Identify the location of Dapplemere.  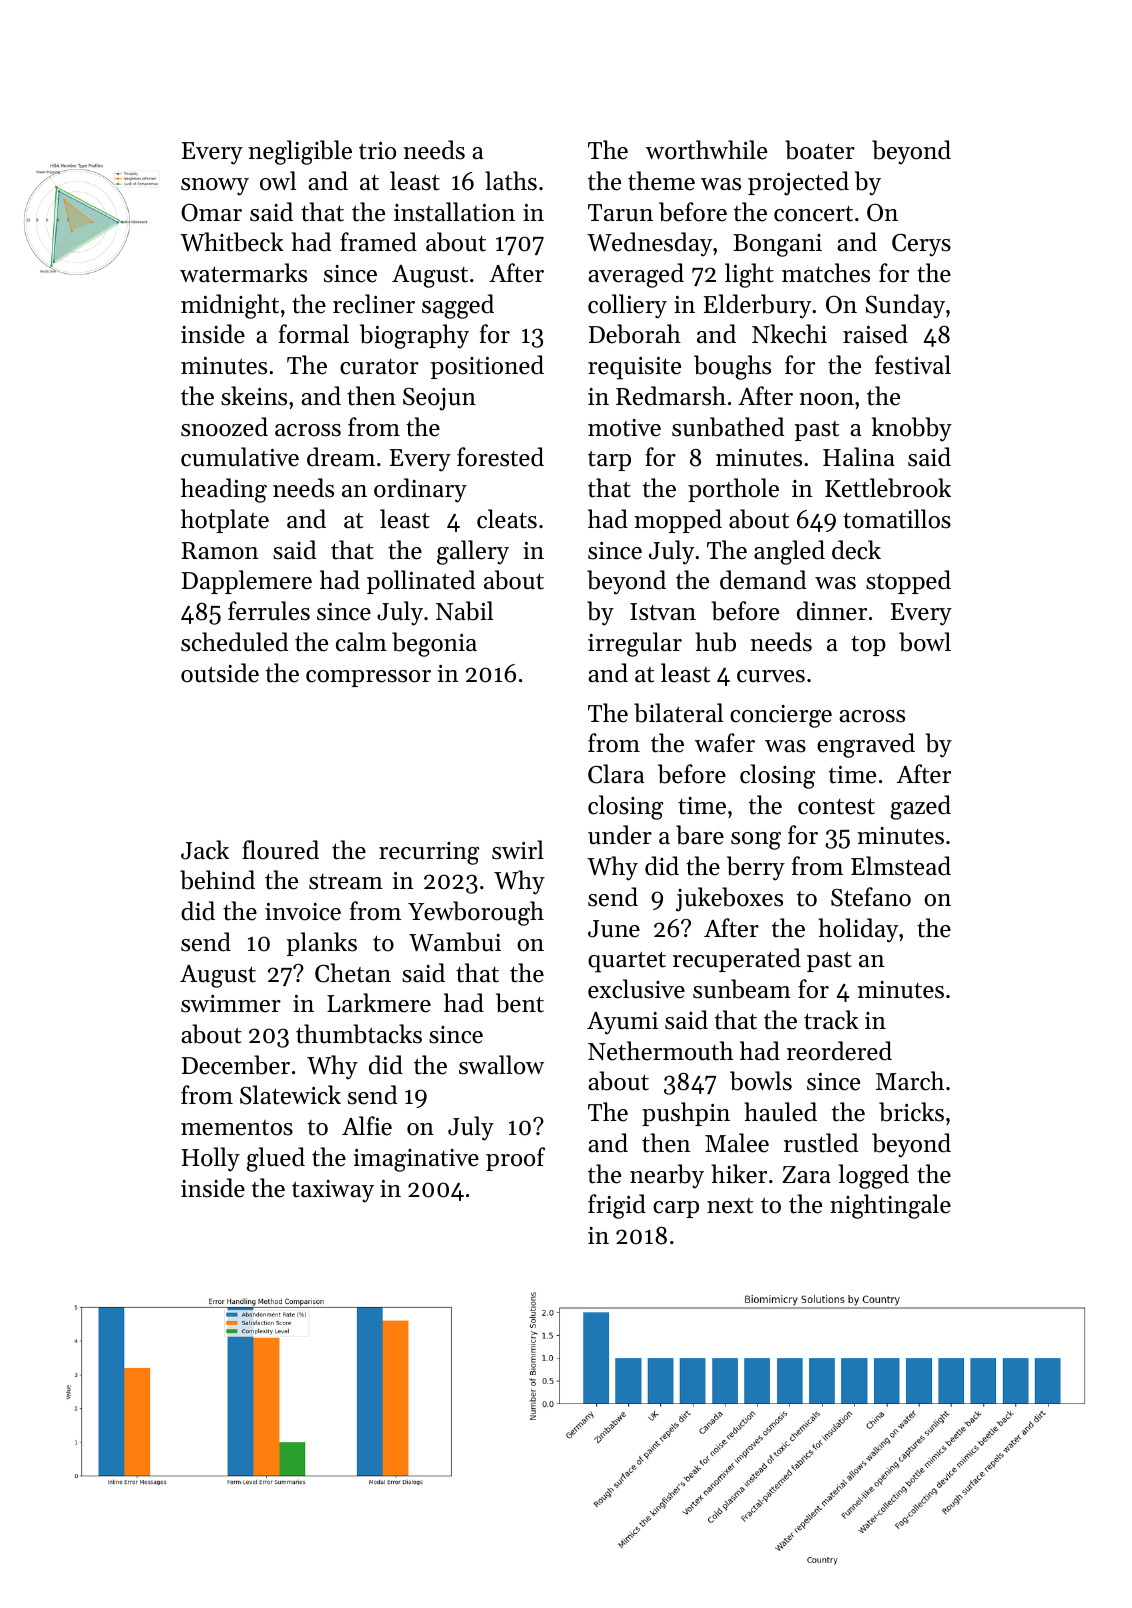
(247, 582).
